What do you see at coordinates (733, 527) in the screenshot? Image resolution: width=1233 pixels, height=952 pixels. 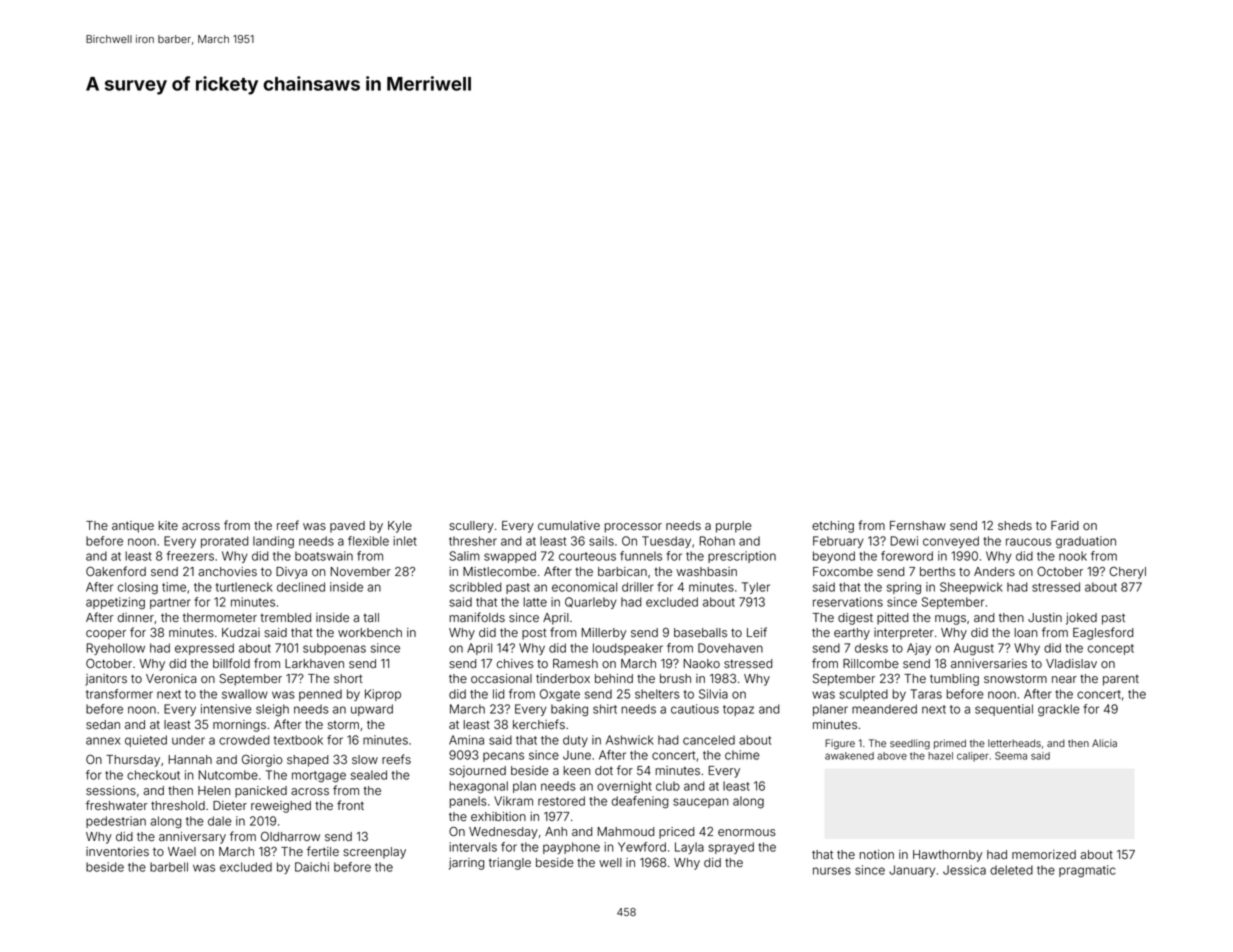 I see `purple` at bounding box center [733, 527].
